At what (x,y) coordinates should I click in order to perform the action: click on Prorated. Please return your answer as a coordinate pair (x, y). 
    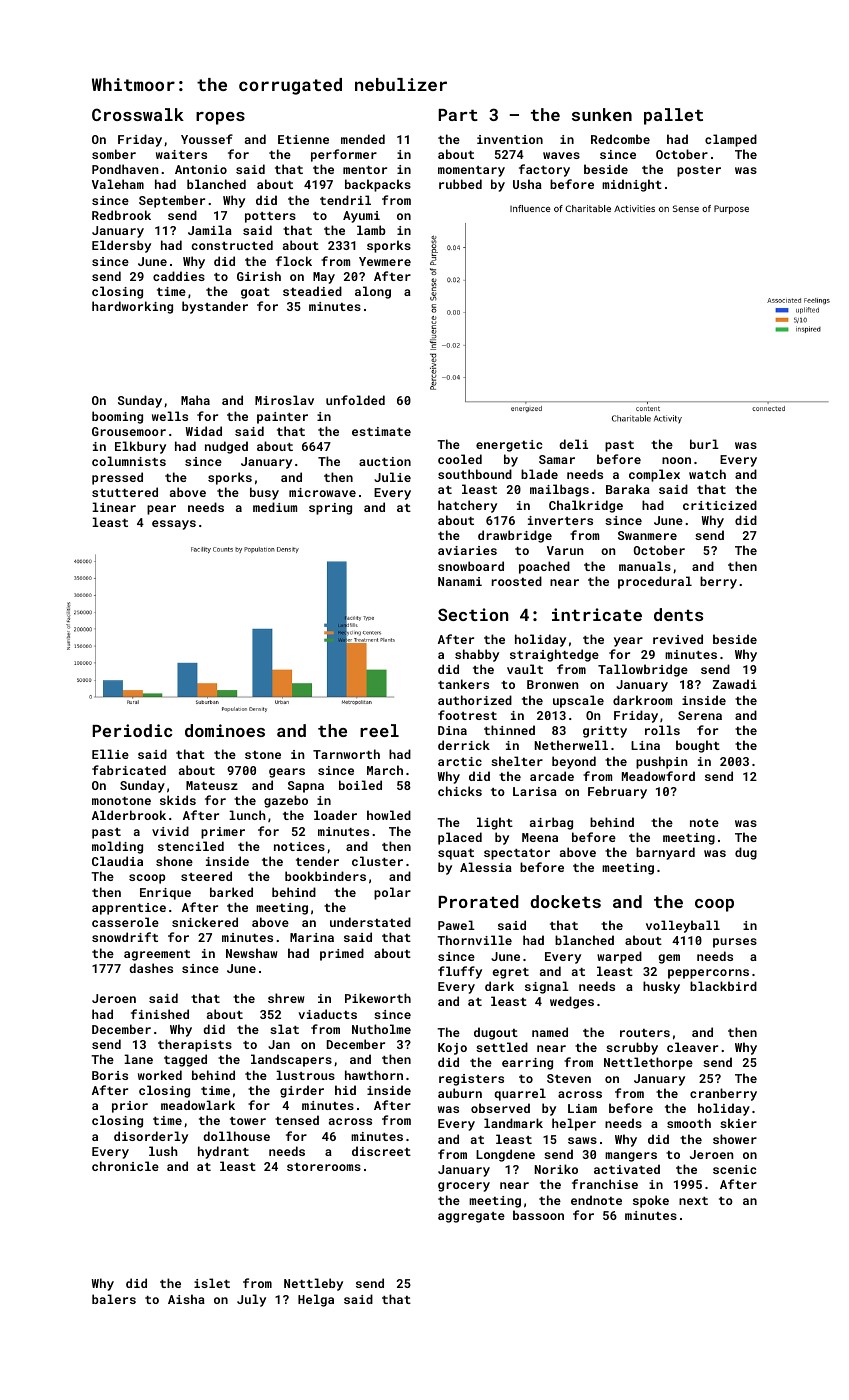
    Looking at the image, I should click on (478, 901).
